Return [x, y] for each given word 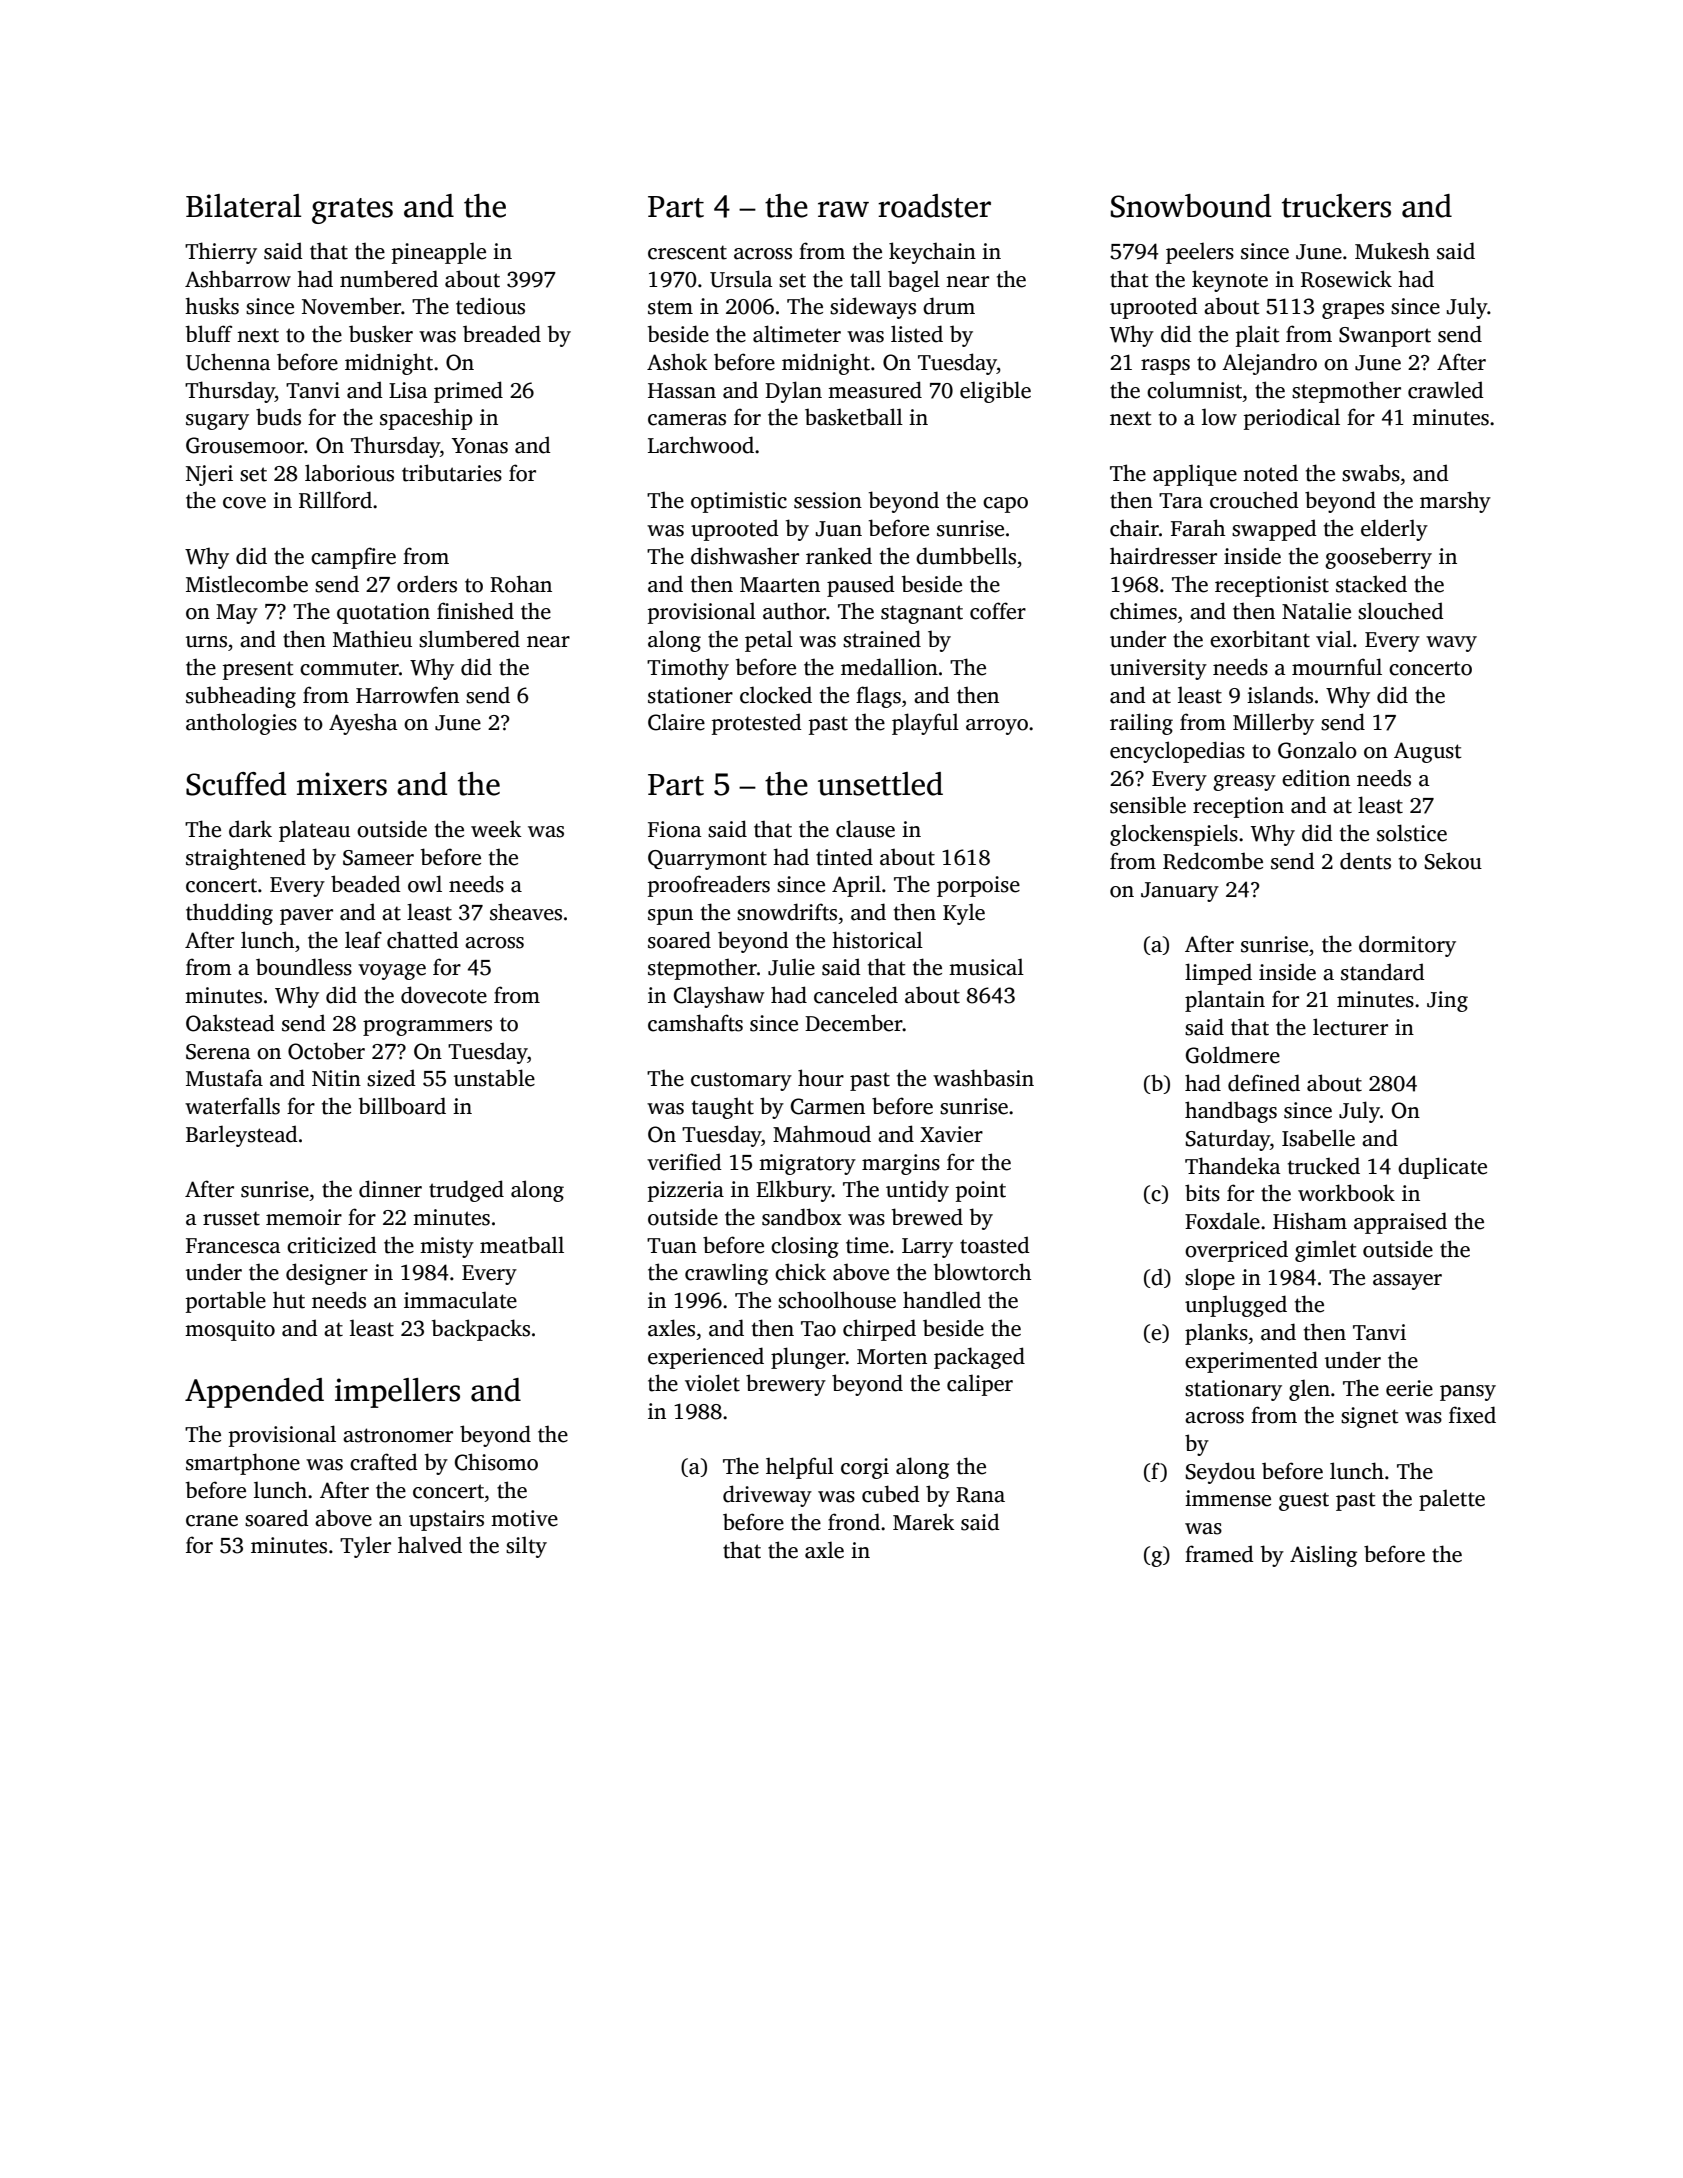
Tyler [365, 1547]
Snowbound [1191, 206]
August [1428, 752]
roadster [934, 206]
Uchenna [228, 362]
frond [854, 1522]
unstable [494, 1078]
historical [877, 940]
